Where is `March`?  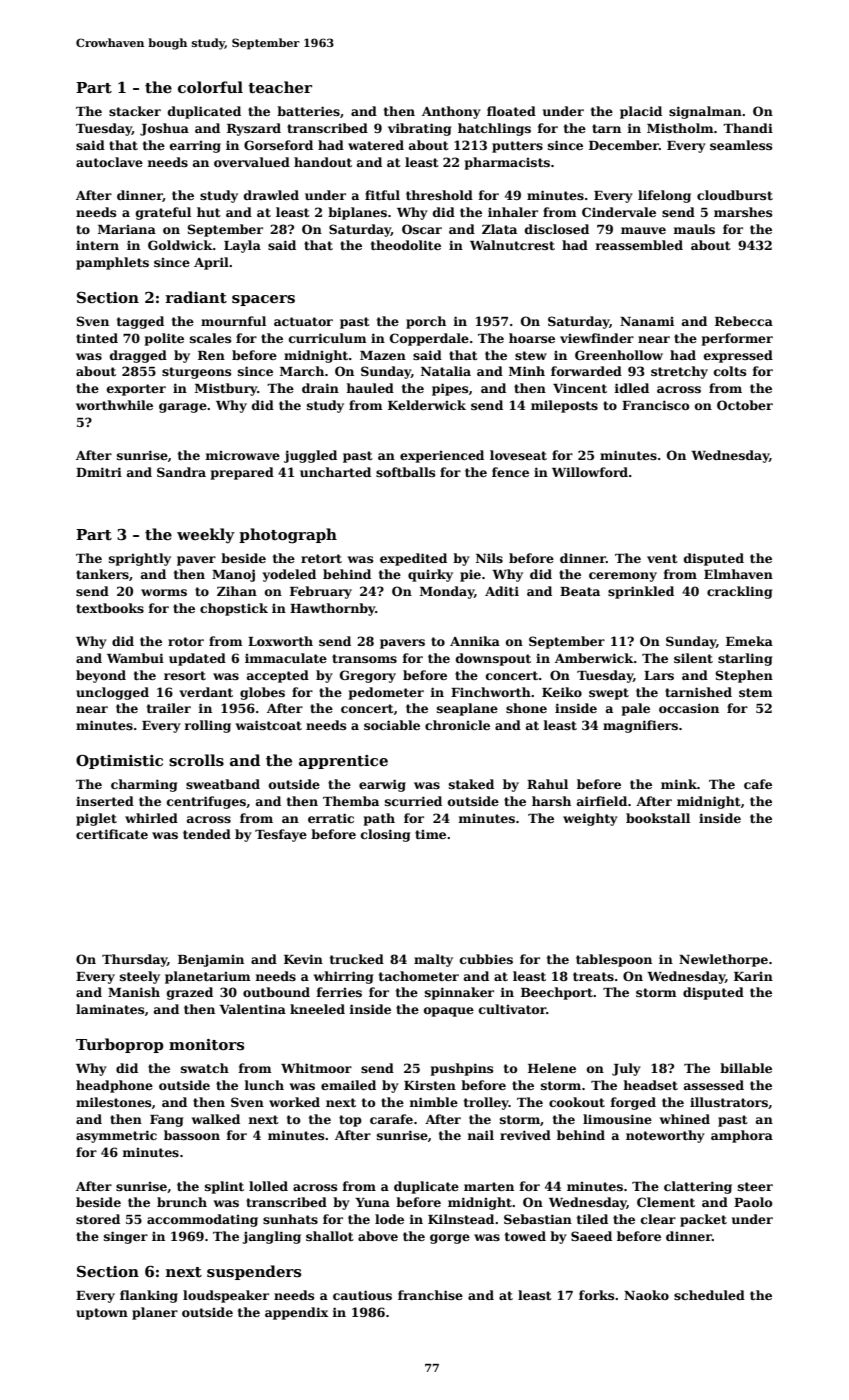
March is located at coordinates (302, 371).
